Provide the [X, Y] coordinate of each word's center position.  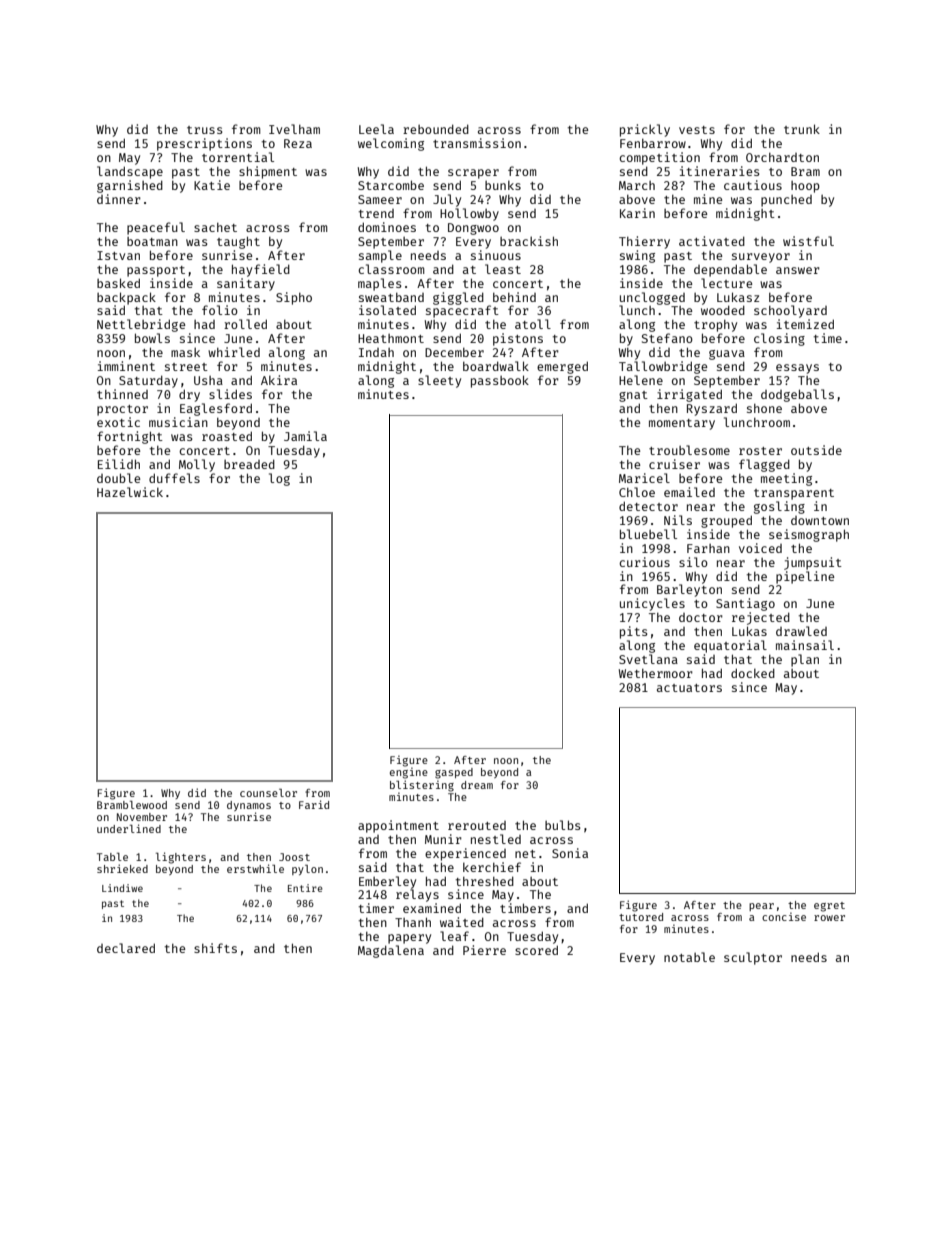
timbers [525, 908]
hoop [805, 187]
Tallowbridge [663, 367]
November [142, 817]
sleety [439, 381]
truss [205, 130]
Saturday [148, 381]
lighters [181, 858]
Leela [376, 129]
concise [784, 916]
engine [409, 773]
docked [753, 673]
